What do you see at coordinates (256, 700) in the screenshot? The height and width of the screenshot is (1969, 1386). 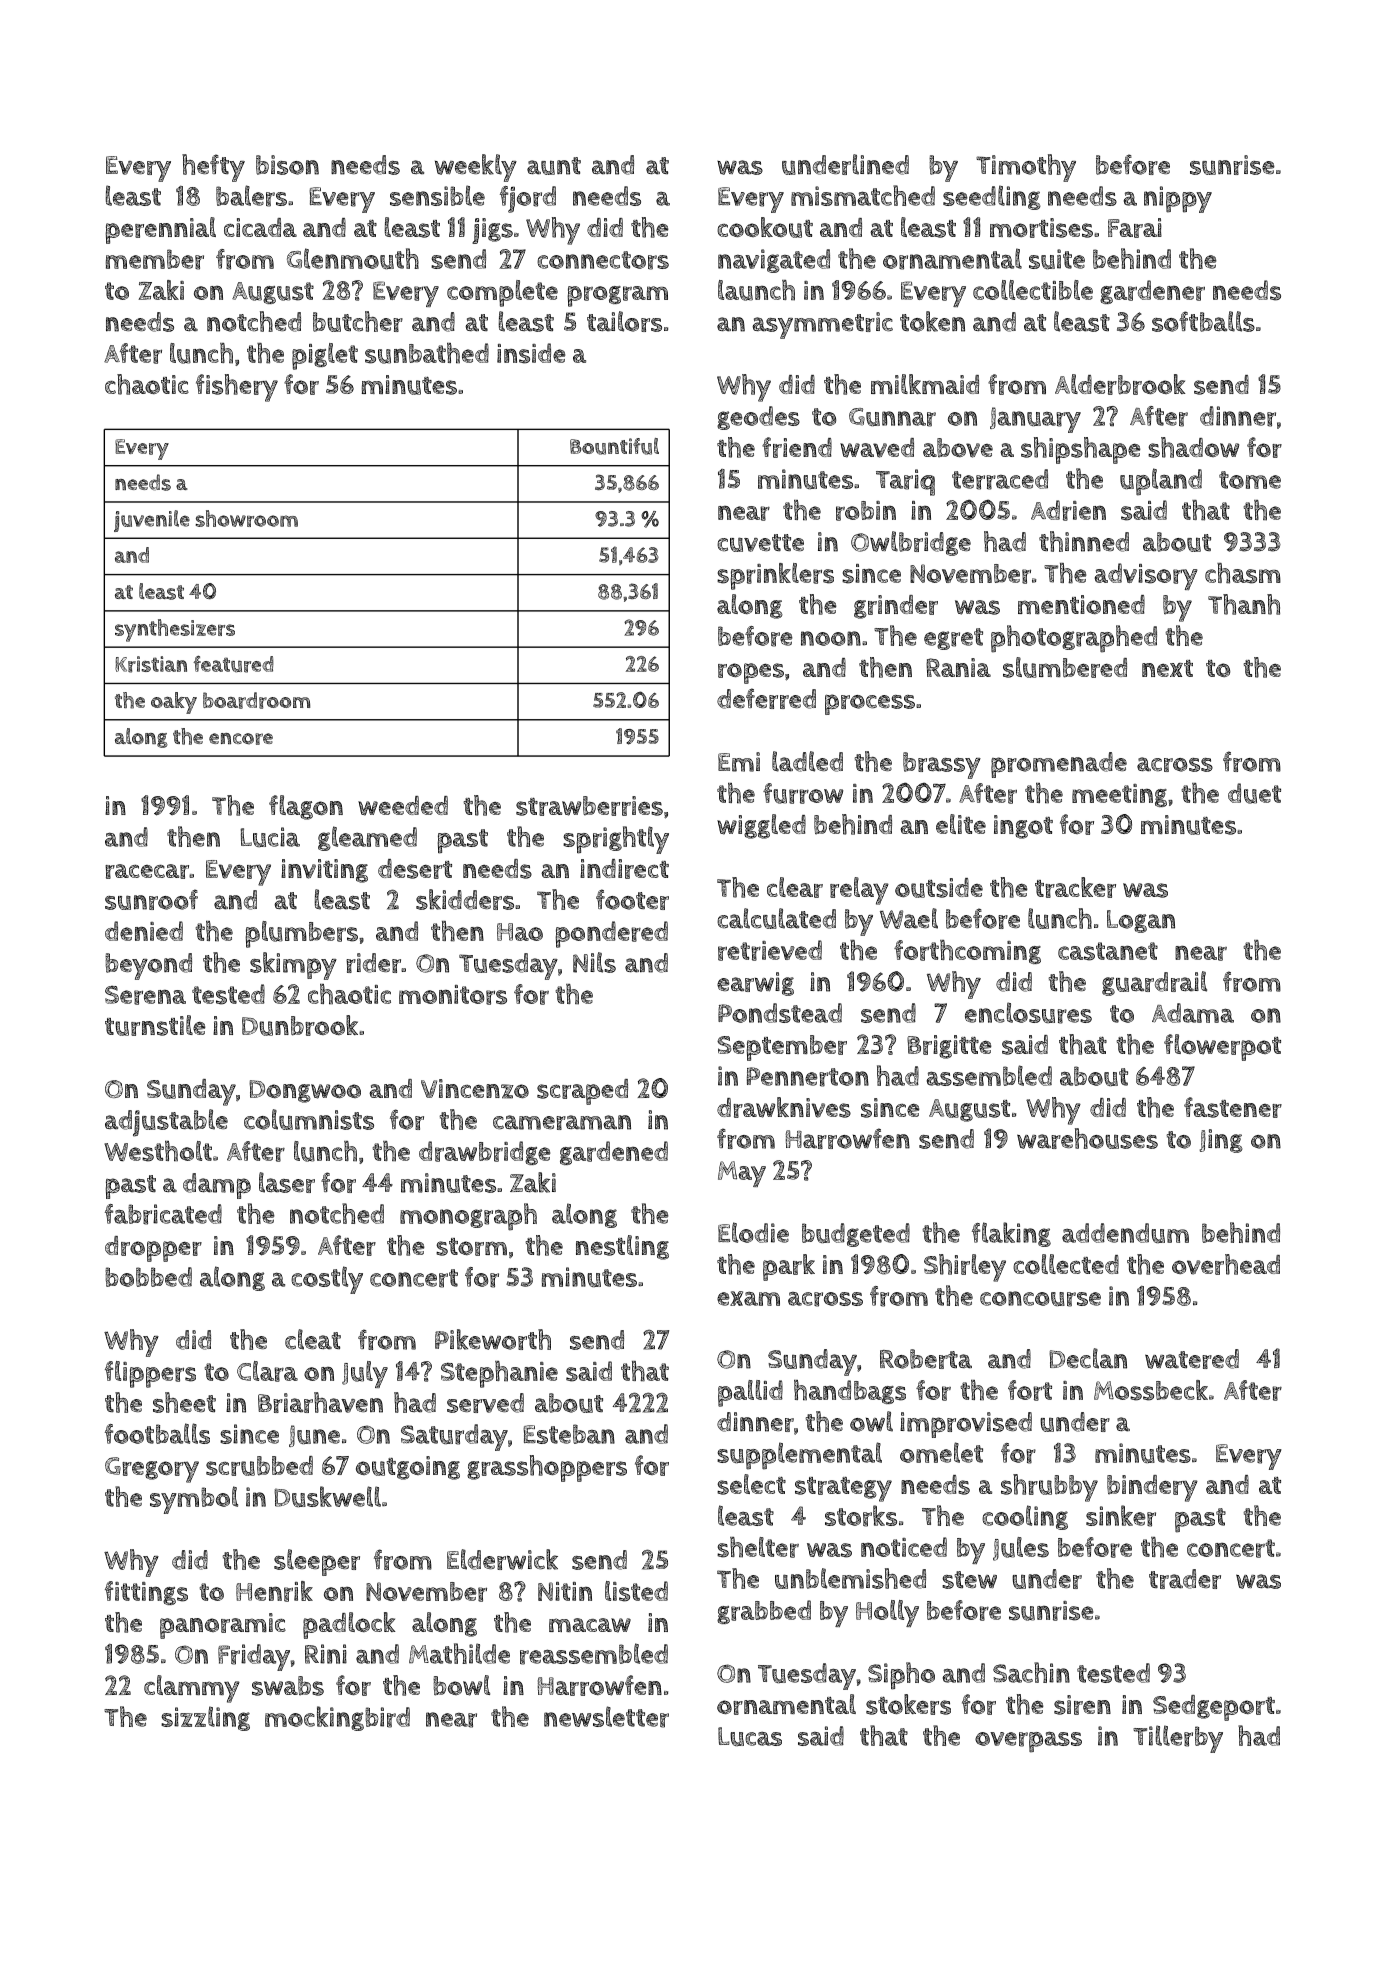 I see `boardroom` at bounding box center [256, 700].
